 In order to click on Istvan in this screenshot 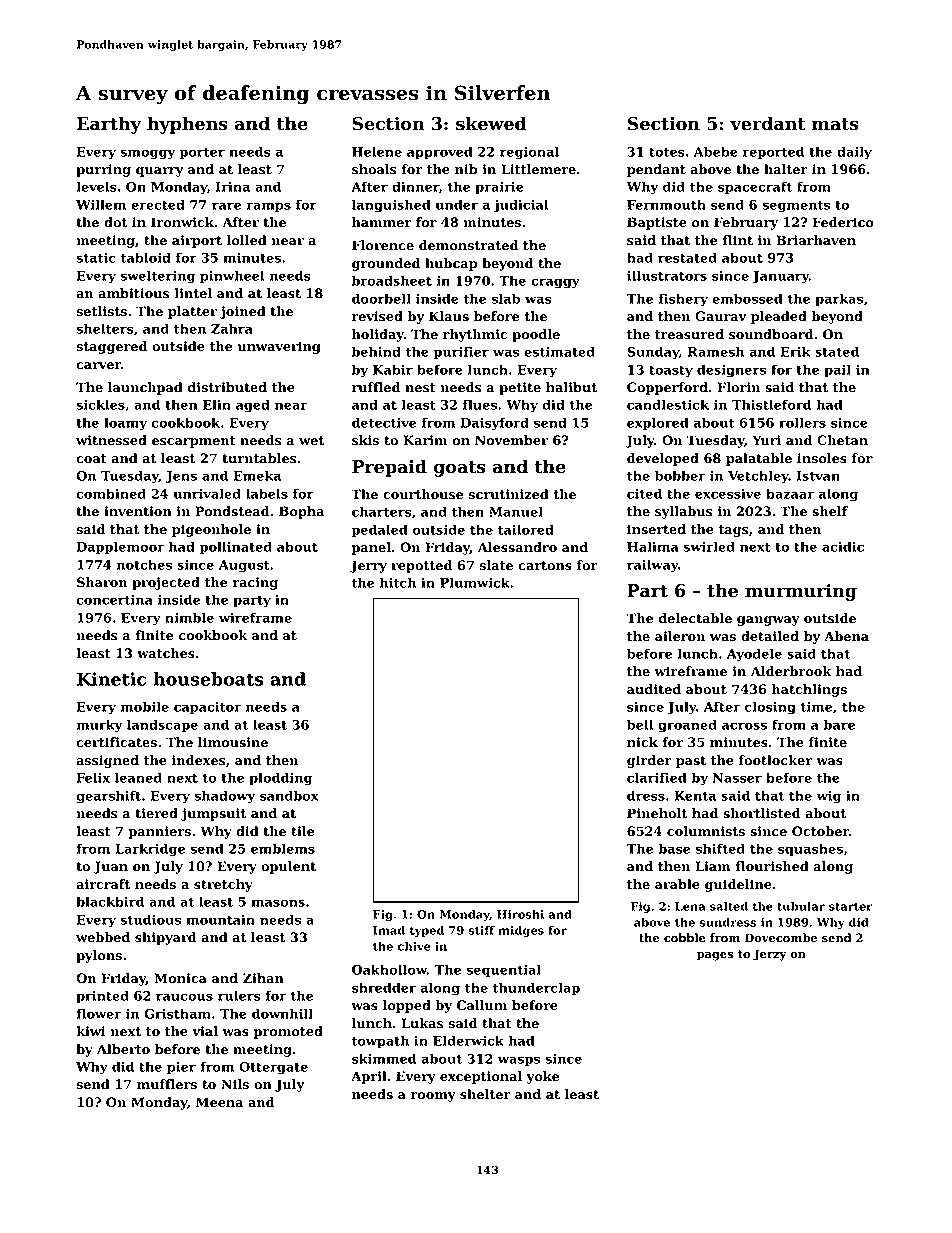, I will do `click(818, 476)`.
